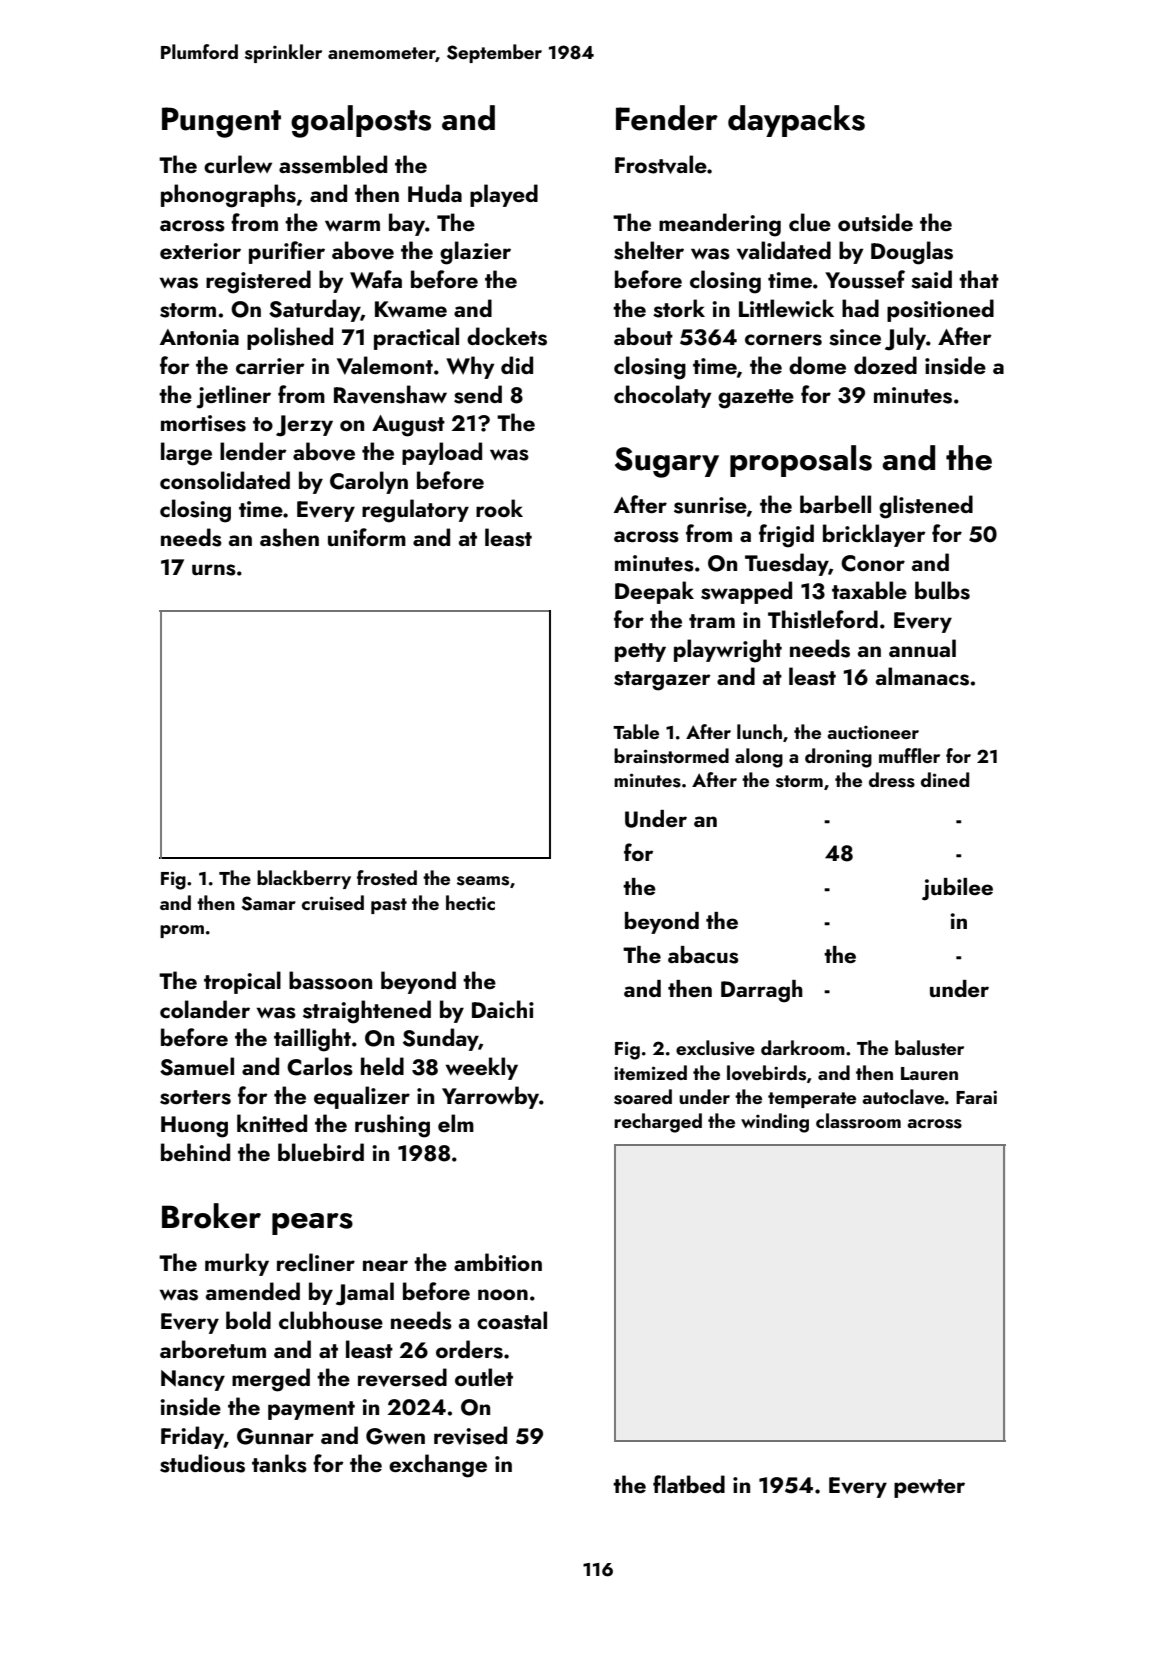 The width and height of the document is (1165, 1654). I want to click on classroom, so click(858, 1121).
